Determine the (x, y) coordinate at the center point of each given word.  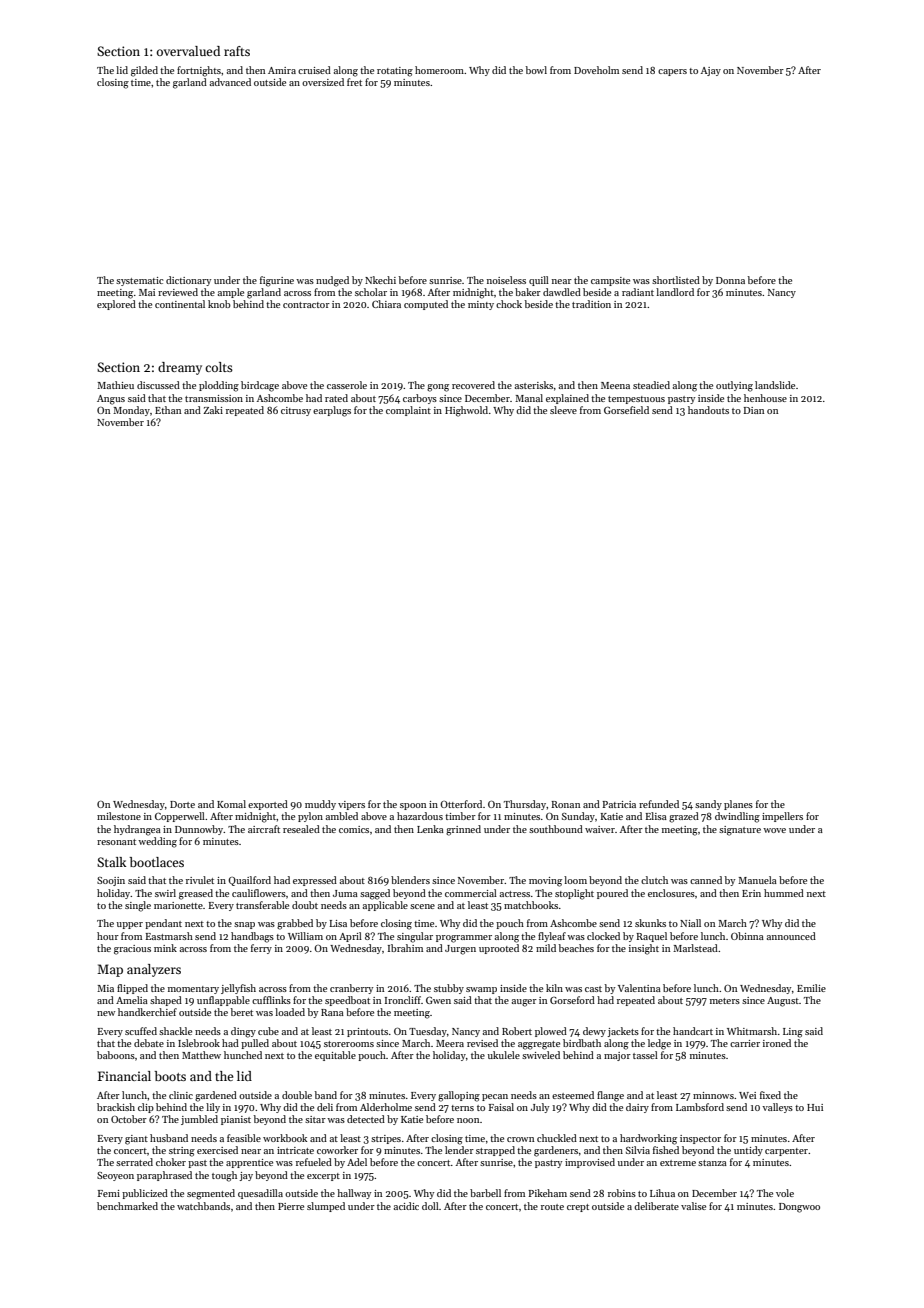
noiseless (506, 280)
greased (196, 894)
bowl (536, 70)
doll (430, 1206)
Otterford (461, 804)
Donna (730, 280)
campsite (610, 281)
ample (231, 293)
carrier (745, 1043)
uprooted (499, 949)
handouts (708, 410)
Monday (131, 411)
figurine (277, 281)
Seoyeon (115, 1176)
